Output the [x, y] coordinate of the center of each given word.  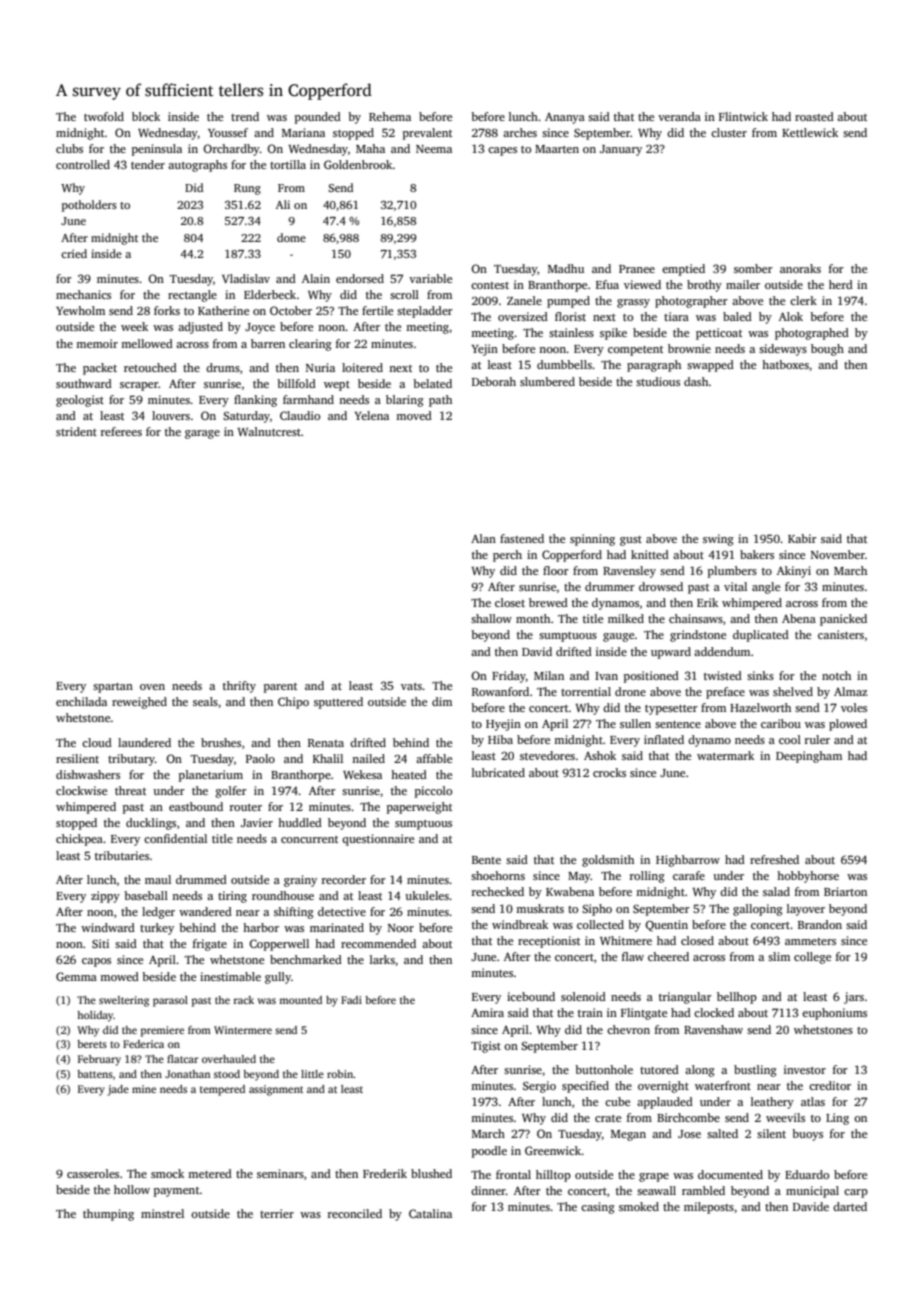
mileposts [709, 1208]
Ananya [565, 118]
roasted [814, 116]
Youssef [228, 132]
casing [598, 1208]
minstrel [162, 1213]
